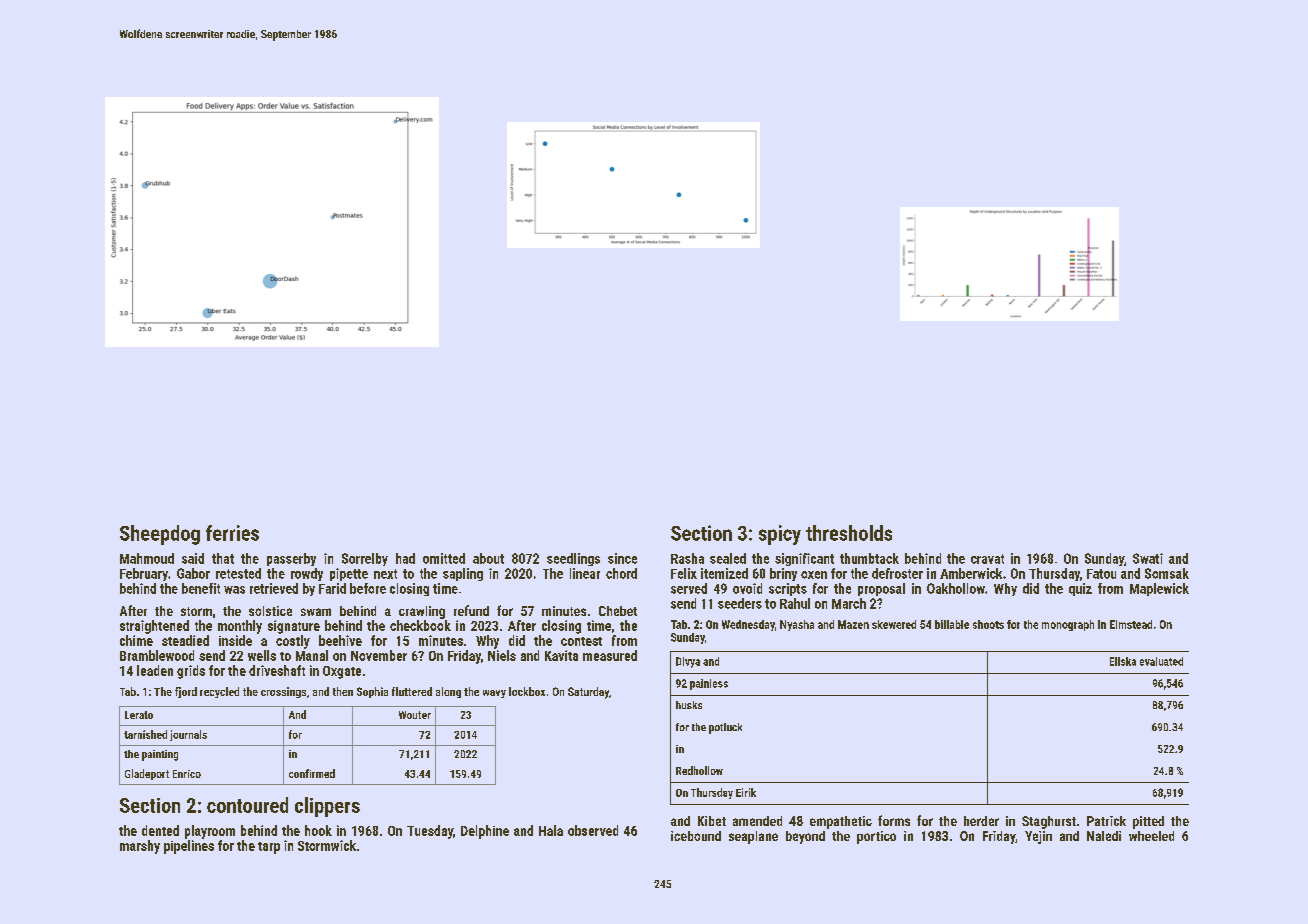 The image size is (1308, 924). Describe the element at coordinates (981, 821) in the page. I see `herder` at that location.
